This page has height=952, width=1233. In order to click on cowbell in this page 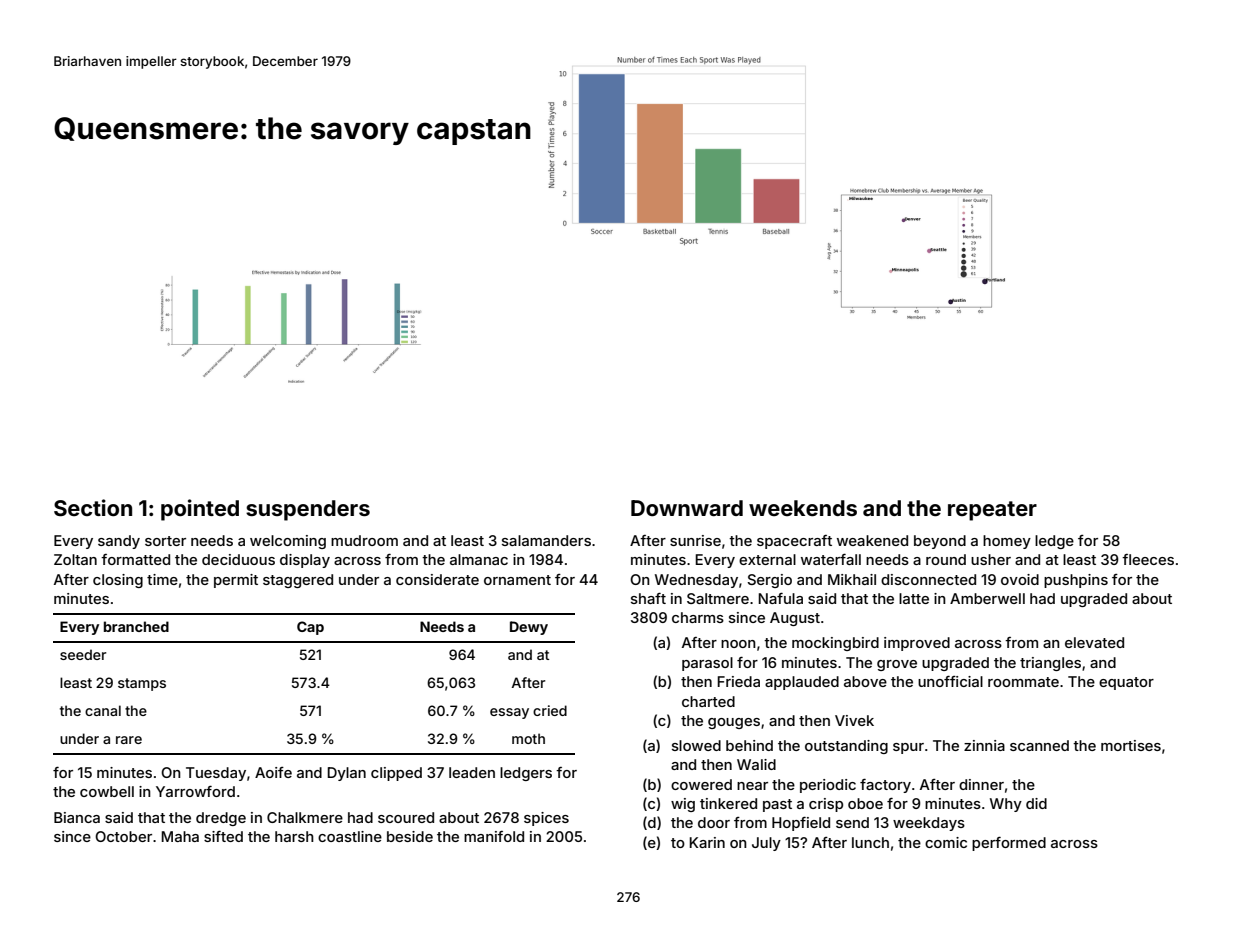, I will do `click(107, 791)`.
